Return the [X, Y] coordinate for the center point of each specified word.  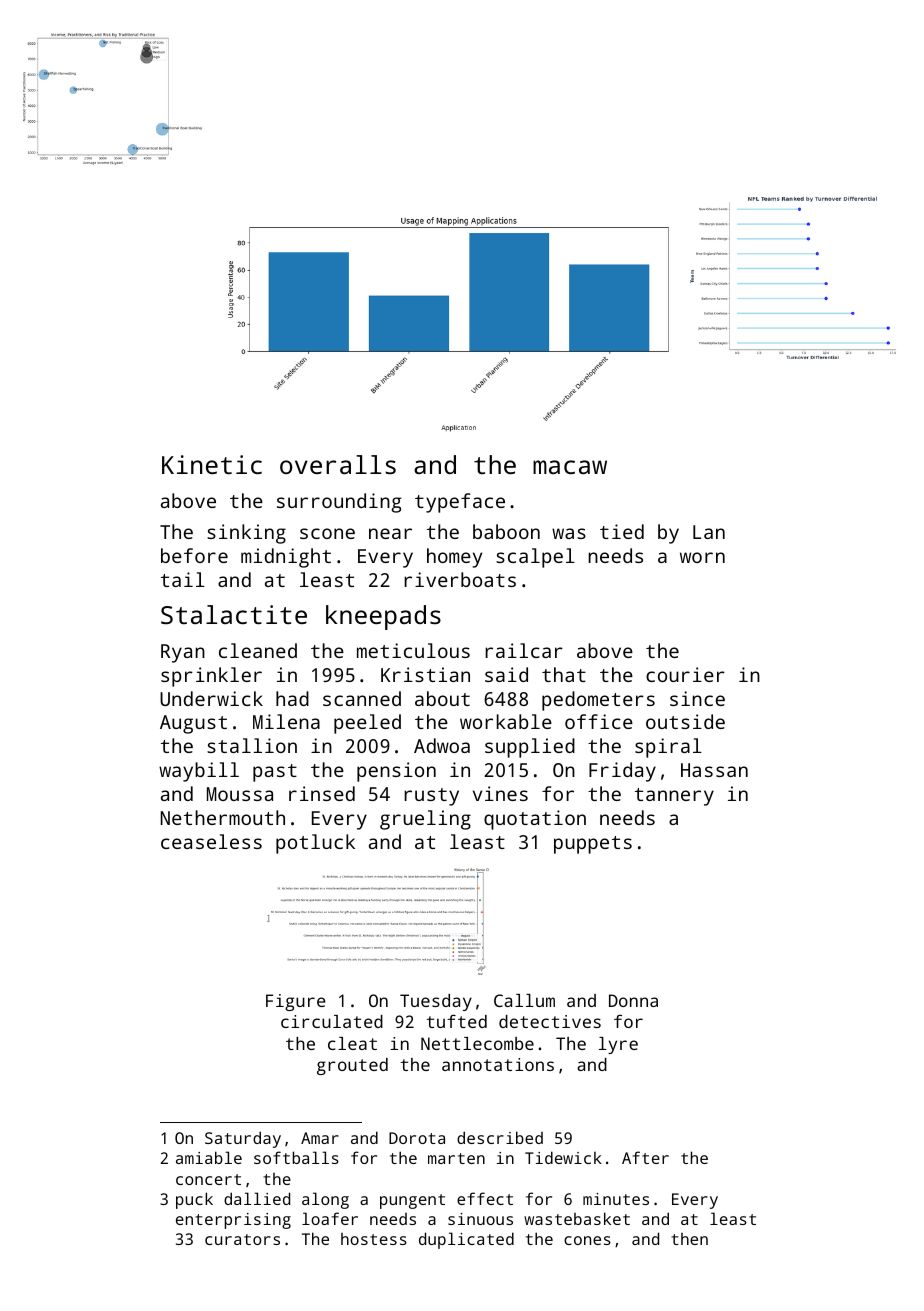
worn [702, 557]
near [390, 533]
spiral [668, 748]
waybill [199, 772]
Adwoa [442, 745]
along [325, 1200]
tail [183, 579]
